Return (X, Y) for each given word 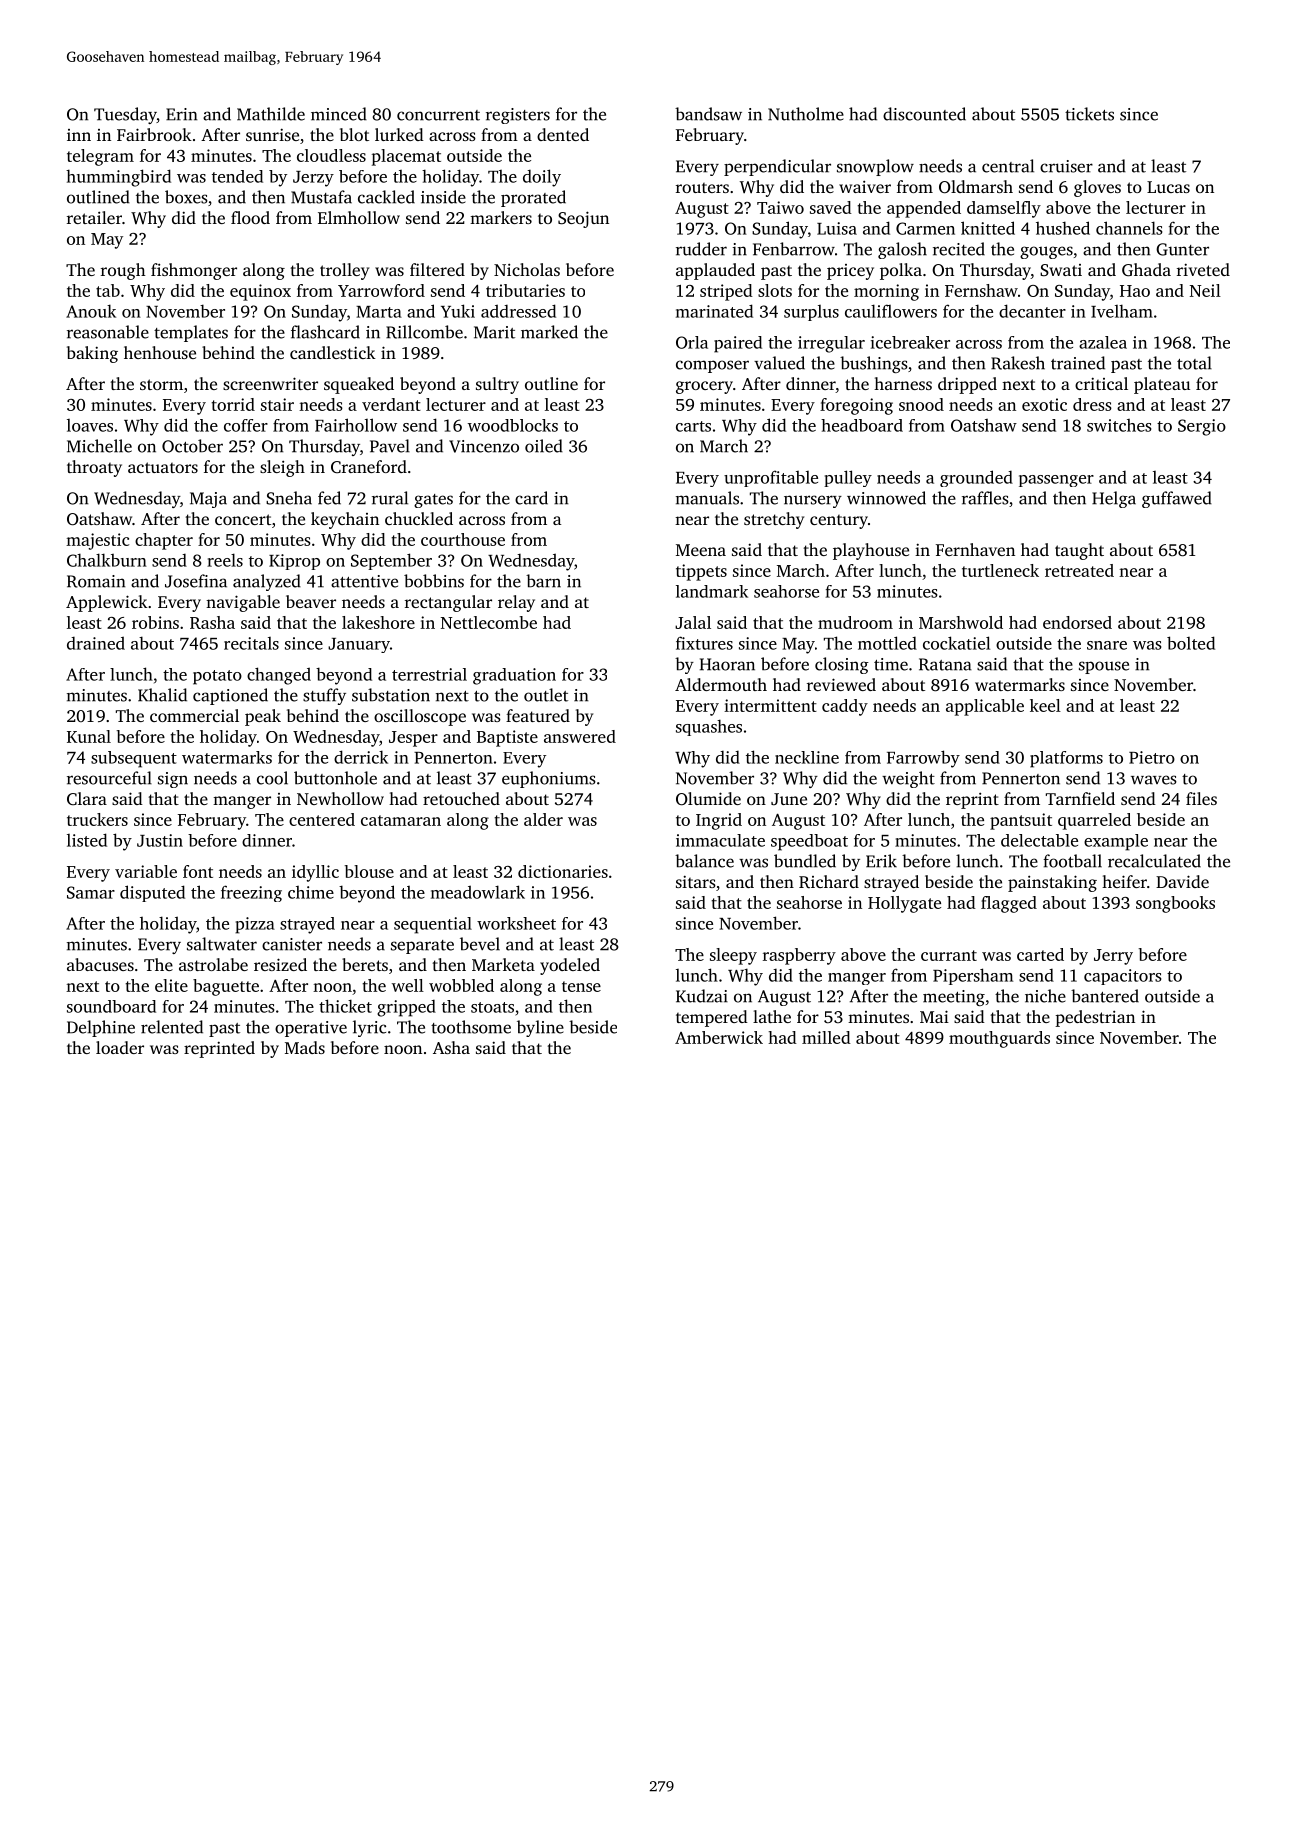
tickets (1089, 114)
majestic (97, 541)
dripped (967, 385)
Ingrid (719, 821)
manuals (707, 498)
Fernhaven (975, 549)
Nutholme (806, 114)
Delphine (101, 1028)
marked (549, 332)
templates (191, 333)
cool (272, 778)
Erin (181, 114)
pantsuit (1021, 821)
